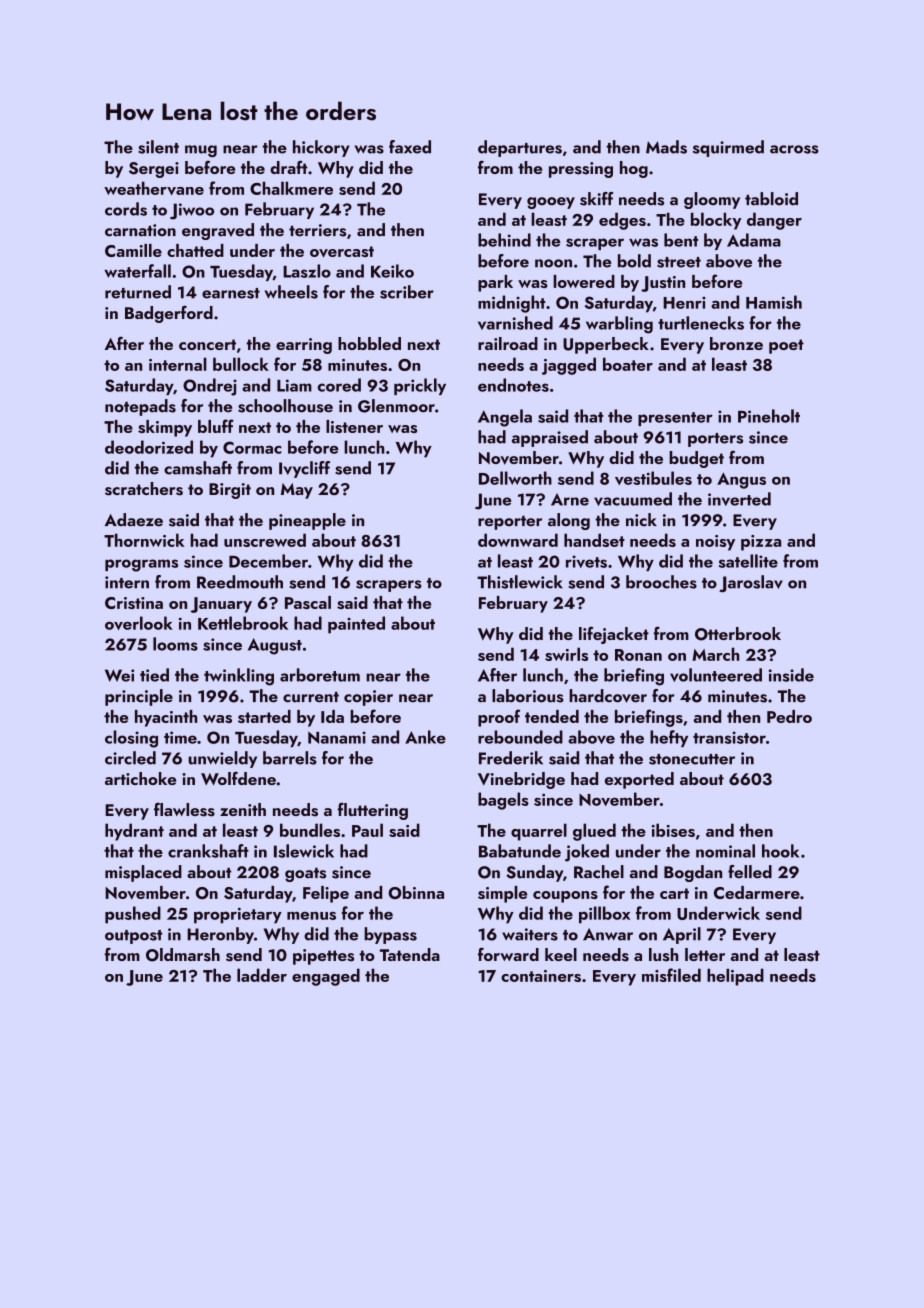 This image has height=1308, width=924. What do you see at coordinates (748, 561) in the image?
I see `satellite` at bounding box center [748, 561].
